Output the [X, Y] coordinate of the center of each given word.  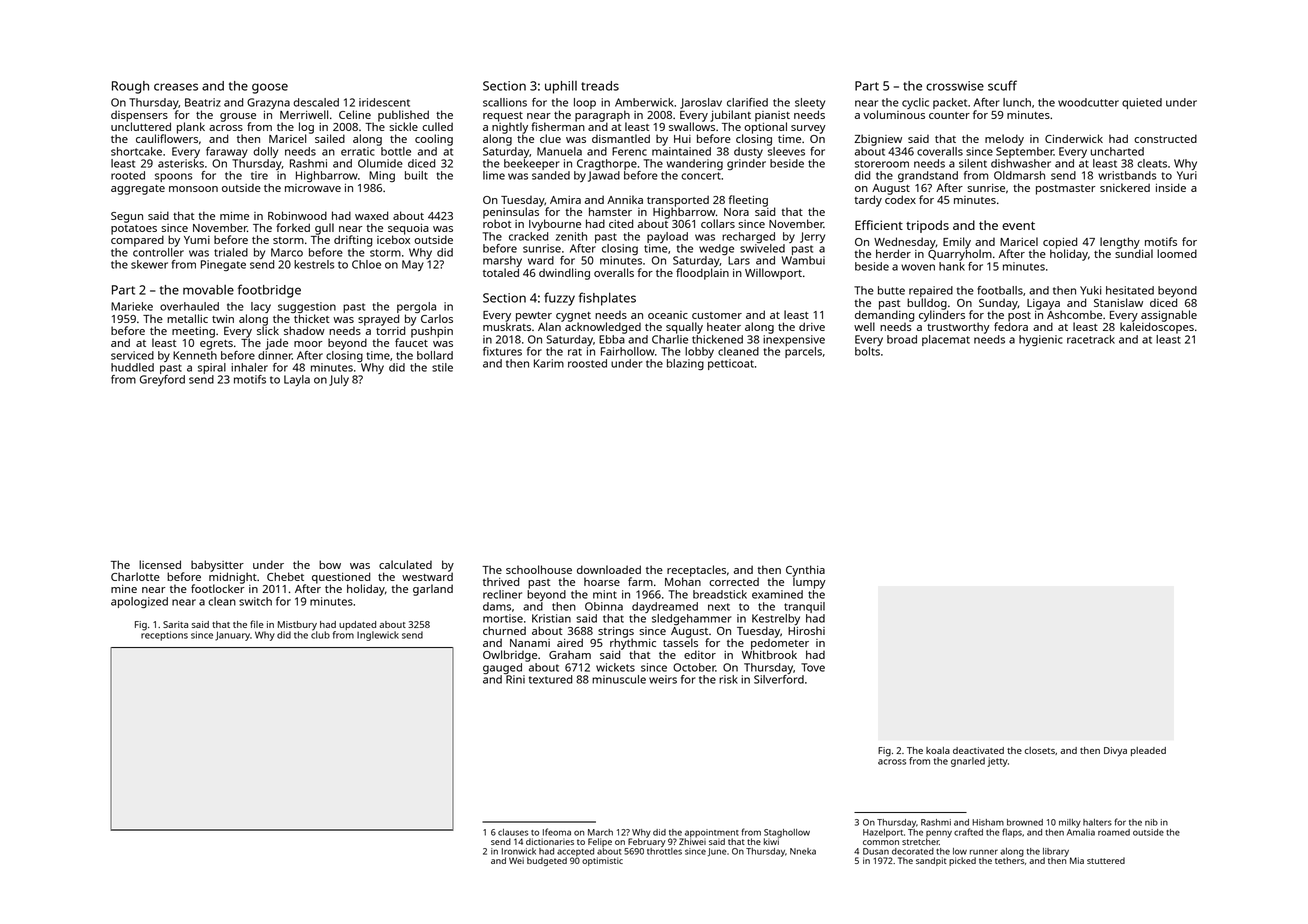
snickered [1125, 187]
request [503, 117]
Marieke [132, 306]
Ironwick [519, 851]
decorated [913, 851]
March [600, 832]
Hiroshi [806, 630]
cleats [1152, 163]
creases [176, 87]
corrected [734, 581]
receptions [164, 636]
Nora [736, 212]
